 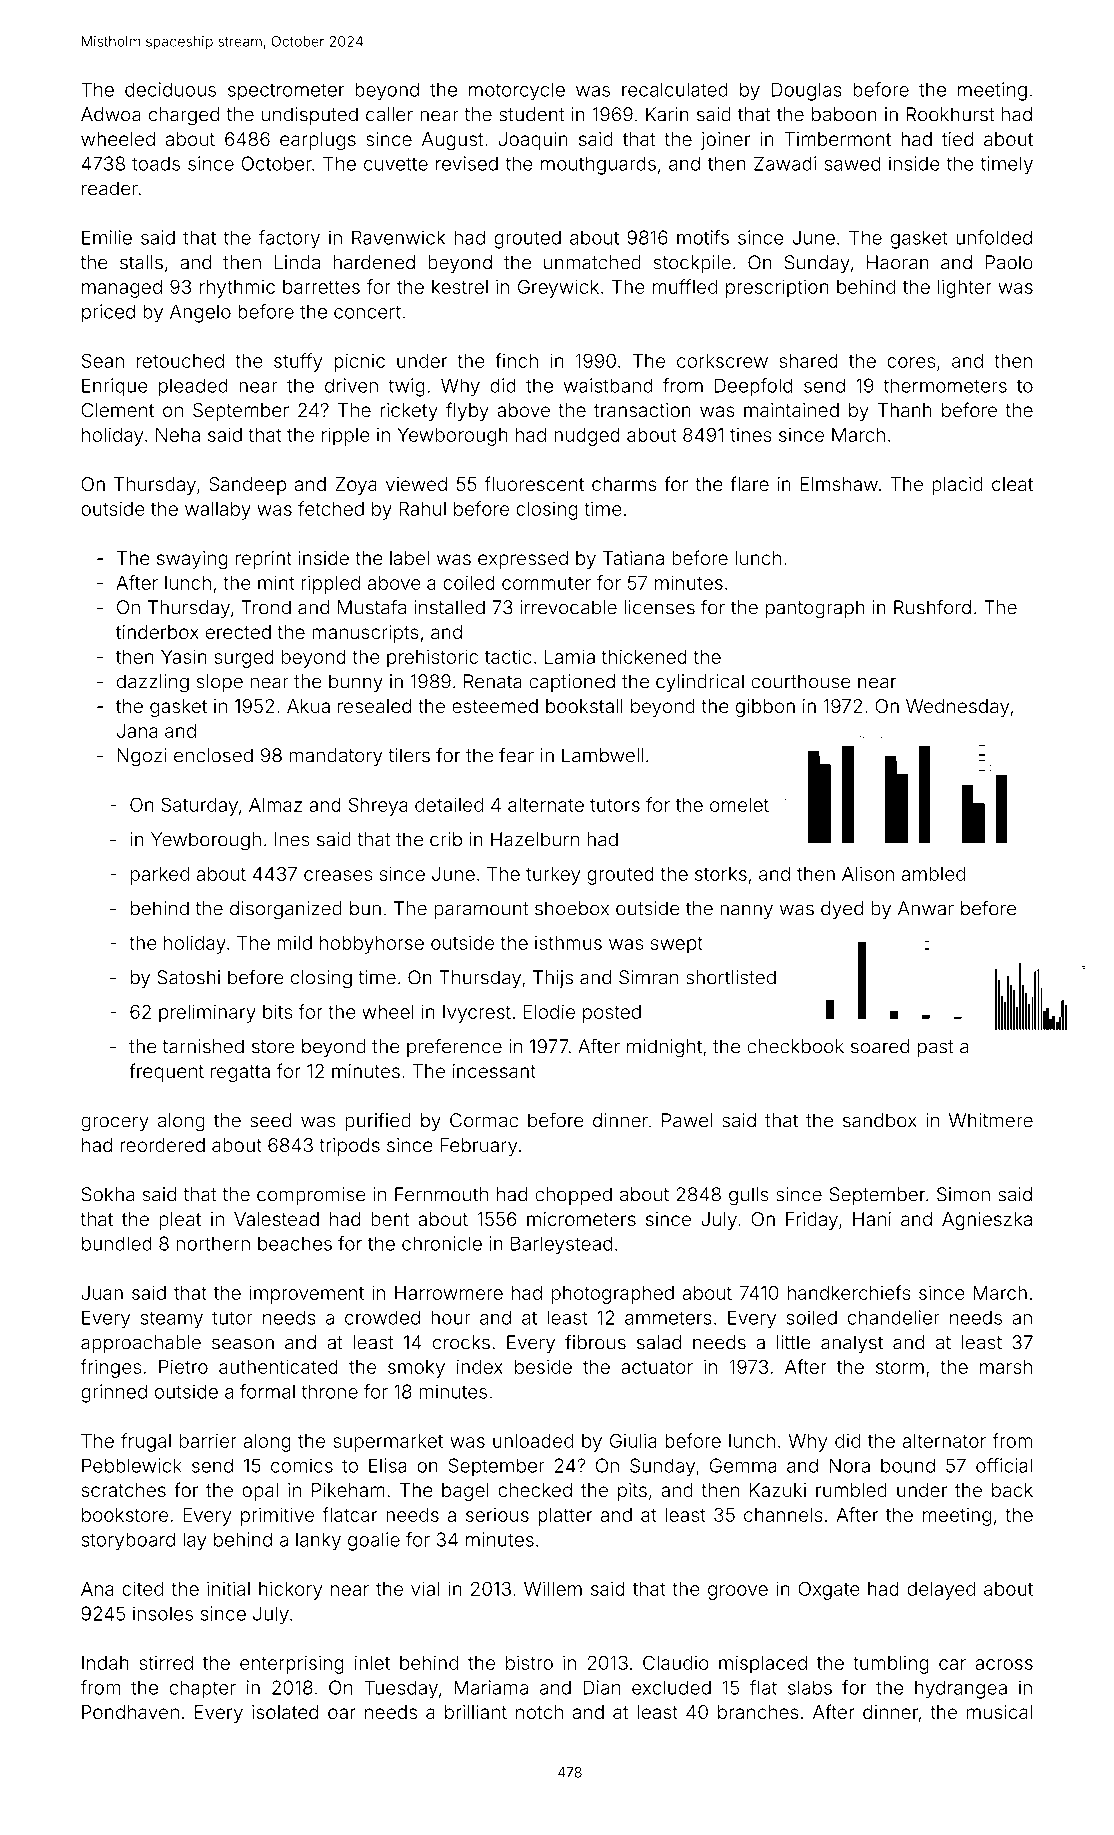 I want to click on Pondhaven, so click(x=130, y=1712).
